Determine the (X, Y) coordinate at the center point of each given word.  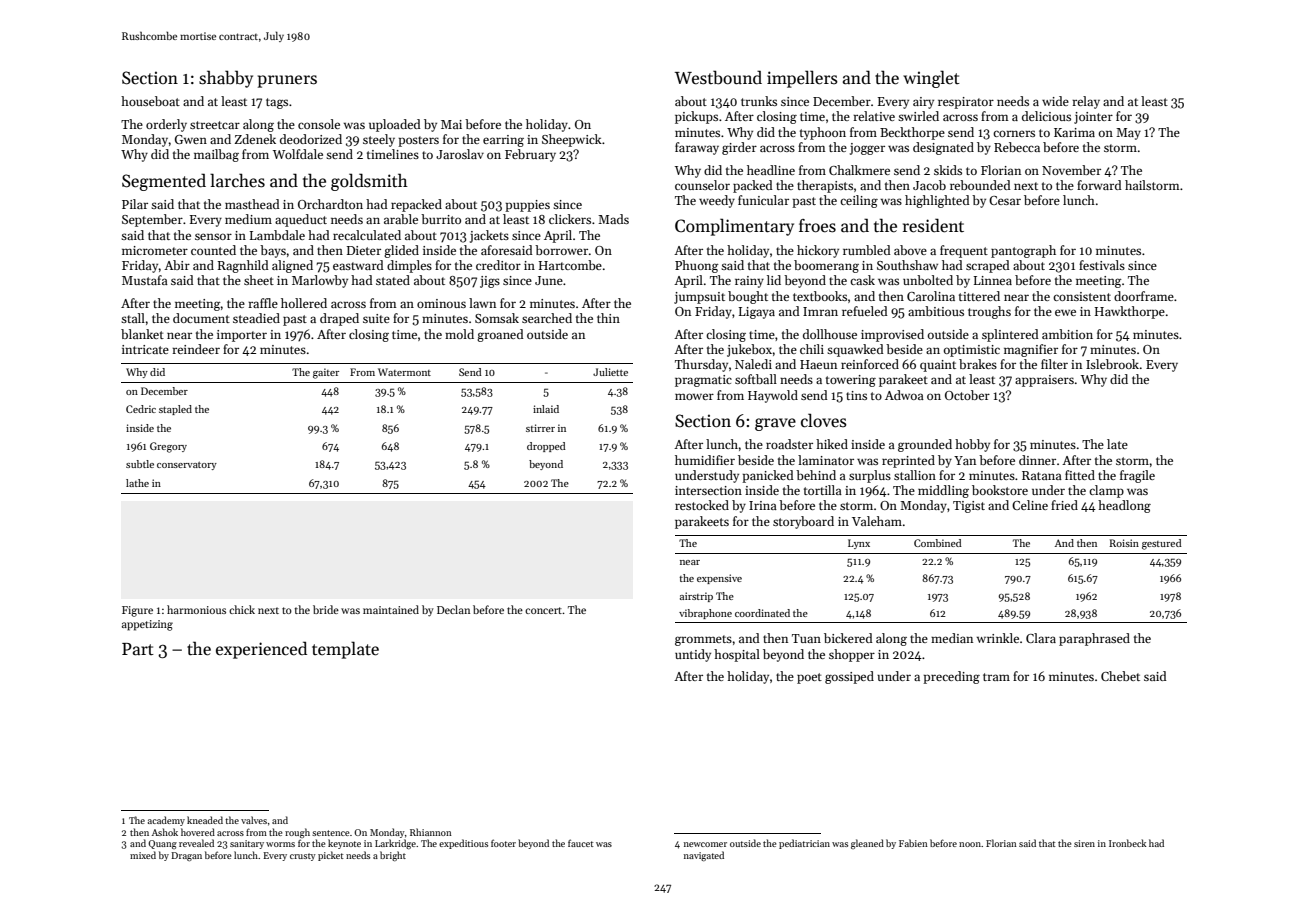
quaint (938, 366)
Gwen (191, 139)
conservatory (187, 466)
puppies (527, 206)
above (910, 250)
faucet (580, 843)
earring (503, 141)
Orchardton (330, 204)
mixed (143, 855)
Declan (453, 609)
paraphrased (1094, 639)
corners (1014, 133)
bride (326, 609)
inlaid (546, 409)
